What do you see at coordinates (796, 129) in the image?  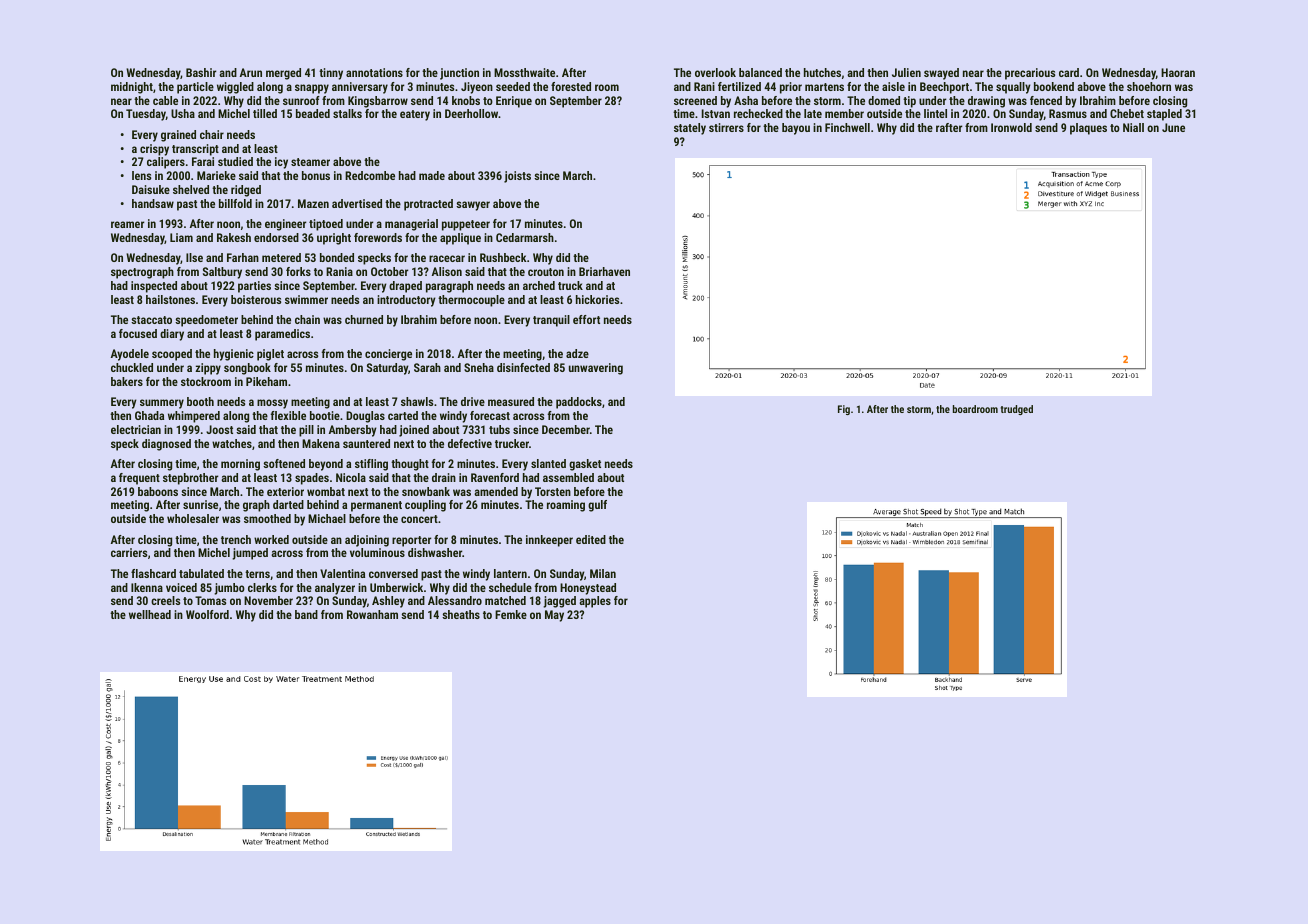 I see `bayou` at bounding box center [796, 129].
